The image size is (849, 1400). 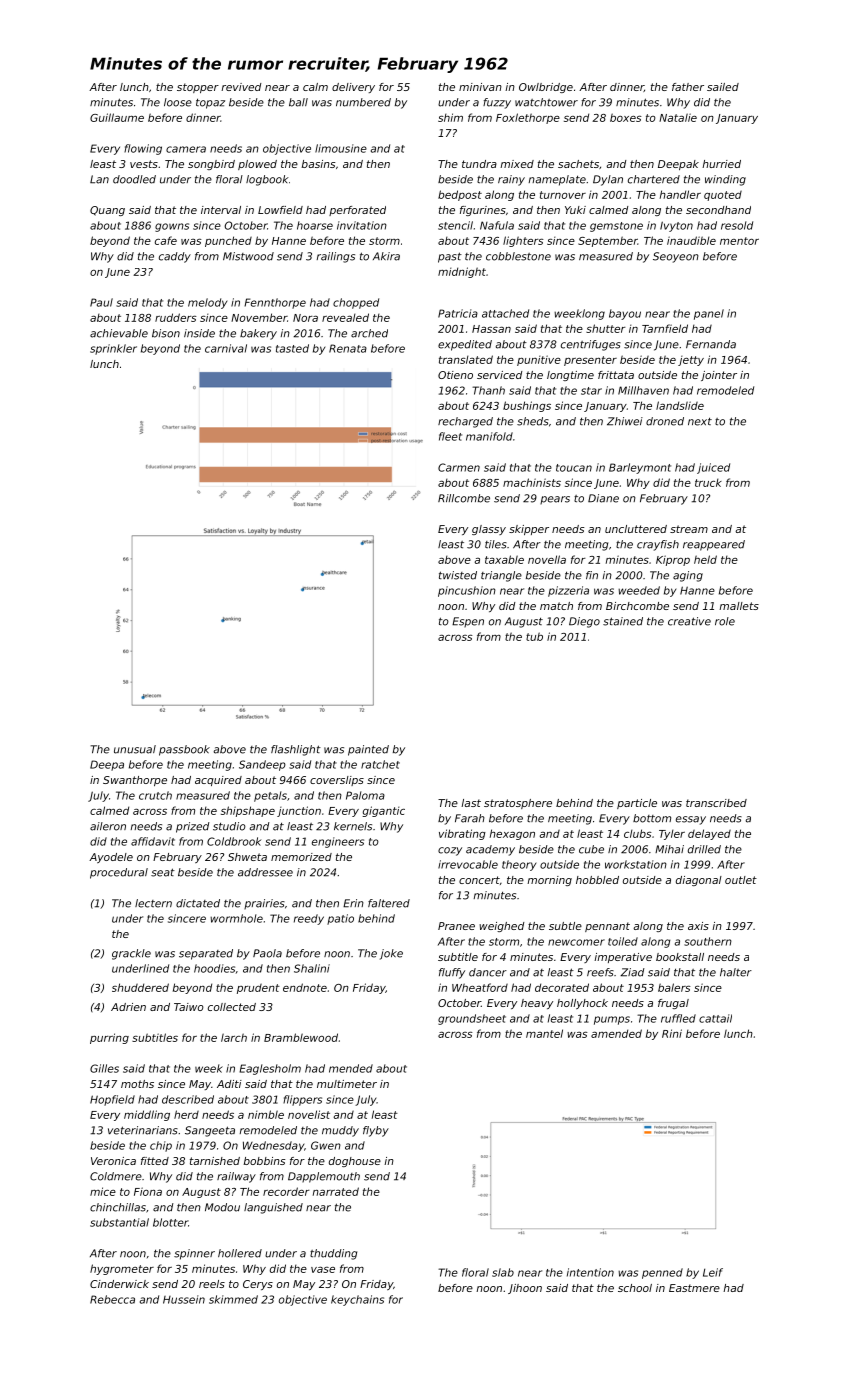 What do you see at coordinates (450, 117) in the image?
I see `shim` at bounding box center [450, 117].
